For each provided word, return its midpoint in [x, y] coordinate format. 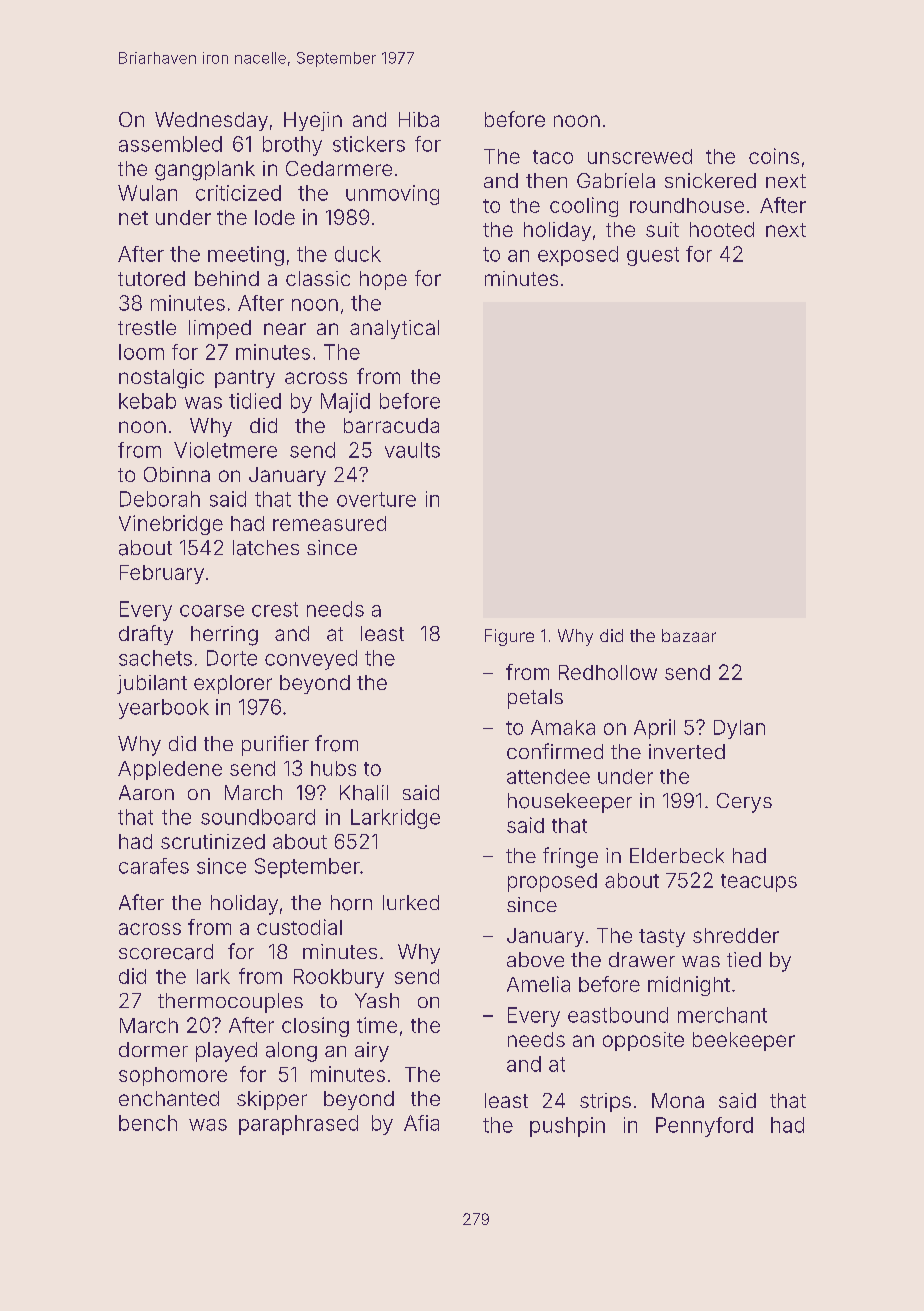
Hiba [419, 119]
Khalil [364, 793]
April [654, 729]
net [133, 218]
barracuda [391, 425]
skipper [272, 1100]
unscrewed [640, 156]
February [162, 574]
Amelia [538, 984]
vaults [412, 450]
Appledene [170, 770]
